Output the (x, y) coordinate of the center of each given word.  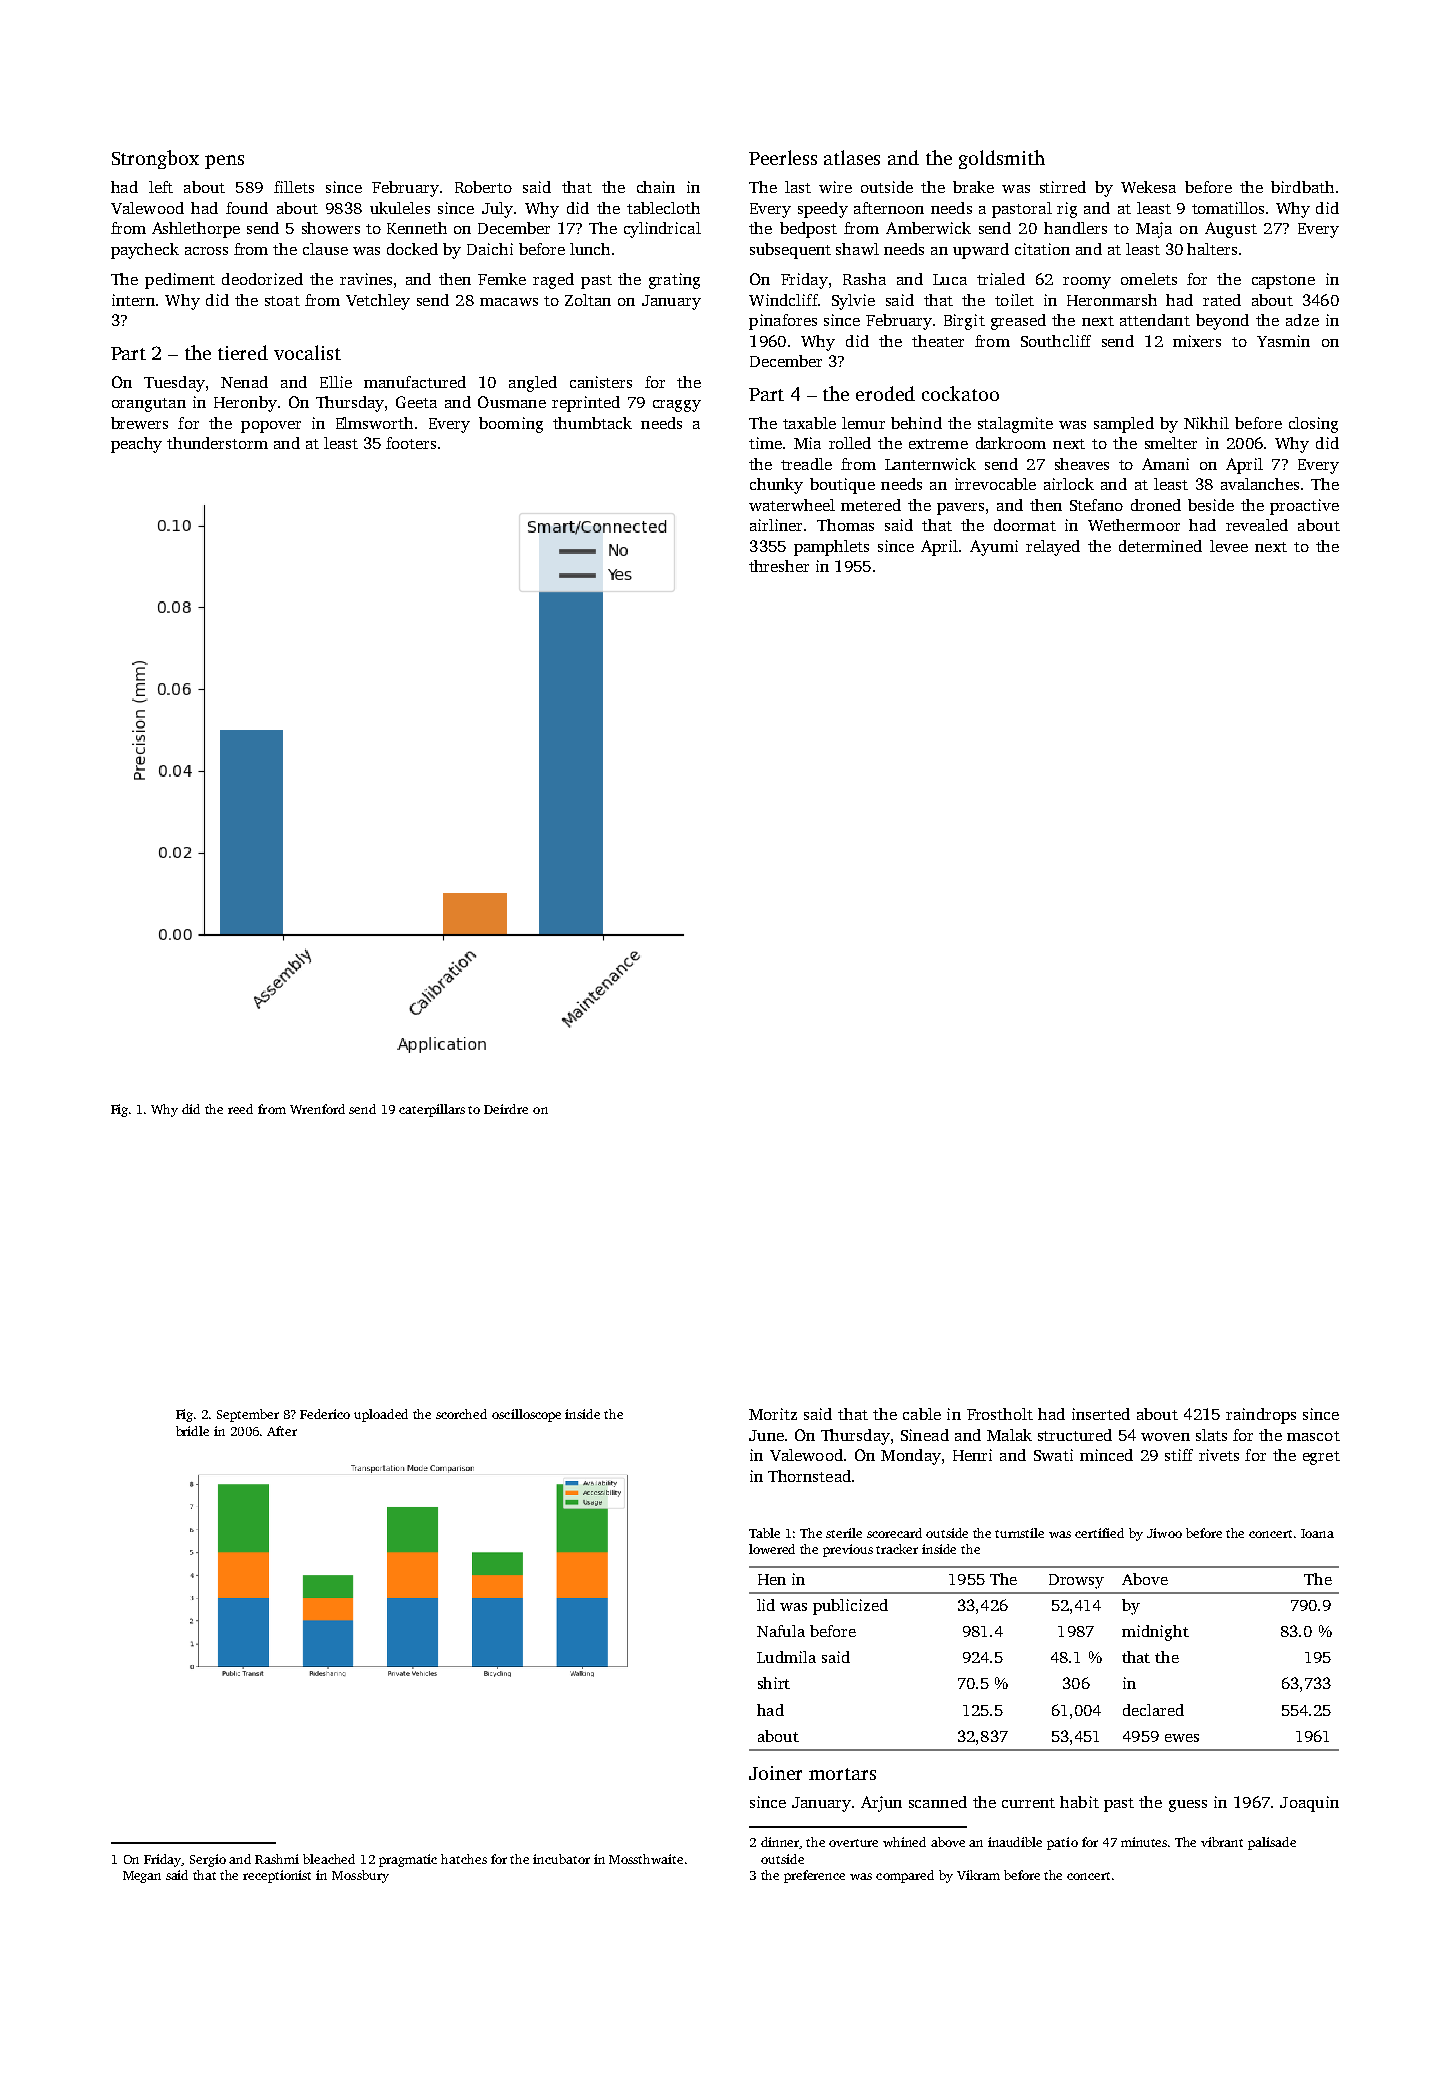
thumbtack (592, 423)
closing (1313, 425)
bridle (192, 1431)
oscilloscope (526, 1415)
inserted (1101, 1414)
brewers (139, 423)
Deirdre (506, 1109)
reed (240, 1109)
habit (1079, 1802)
